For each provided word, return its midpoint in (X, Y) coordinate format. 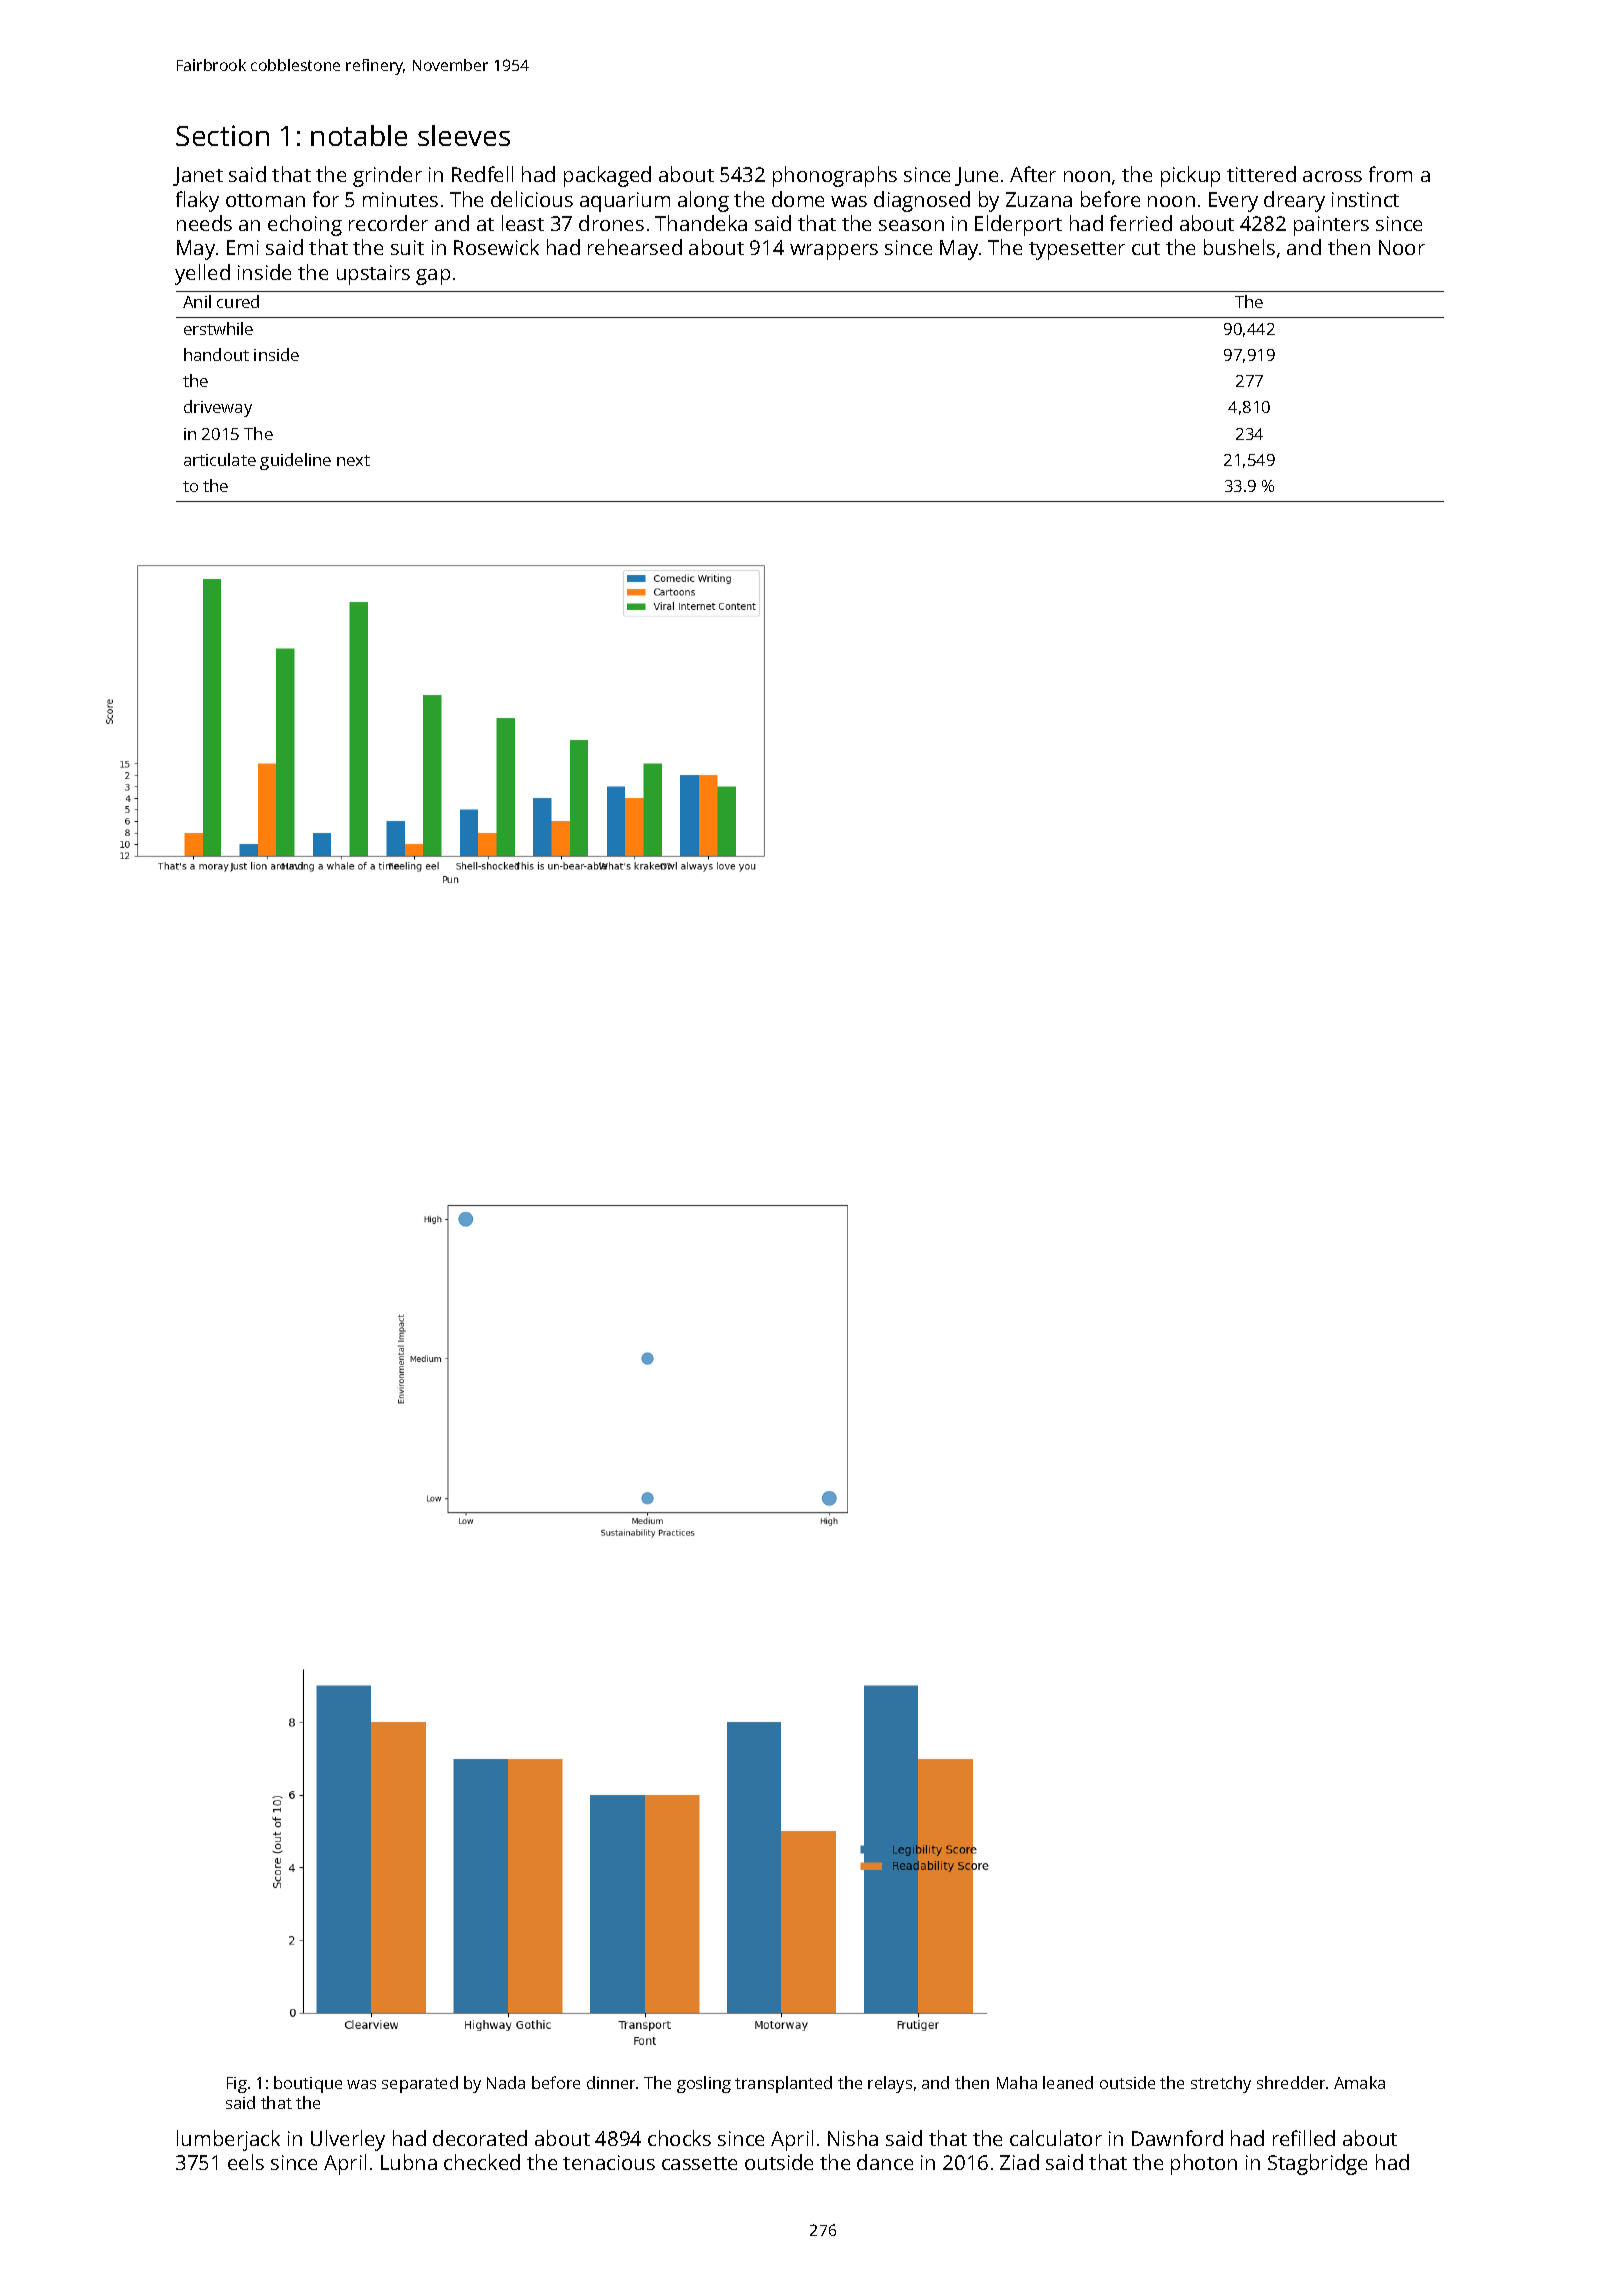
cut (1146, 248)
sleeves (464, 135)
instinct (1365, 199)
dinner (612, 2082)
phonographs (835, 176)
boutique (308, 2084)
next (353, 460)
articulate (220, 459)
